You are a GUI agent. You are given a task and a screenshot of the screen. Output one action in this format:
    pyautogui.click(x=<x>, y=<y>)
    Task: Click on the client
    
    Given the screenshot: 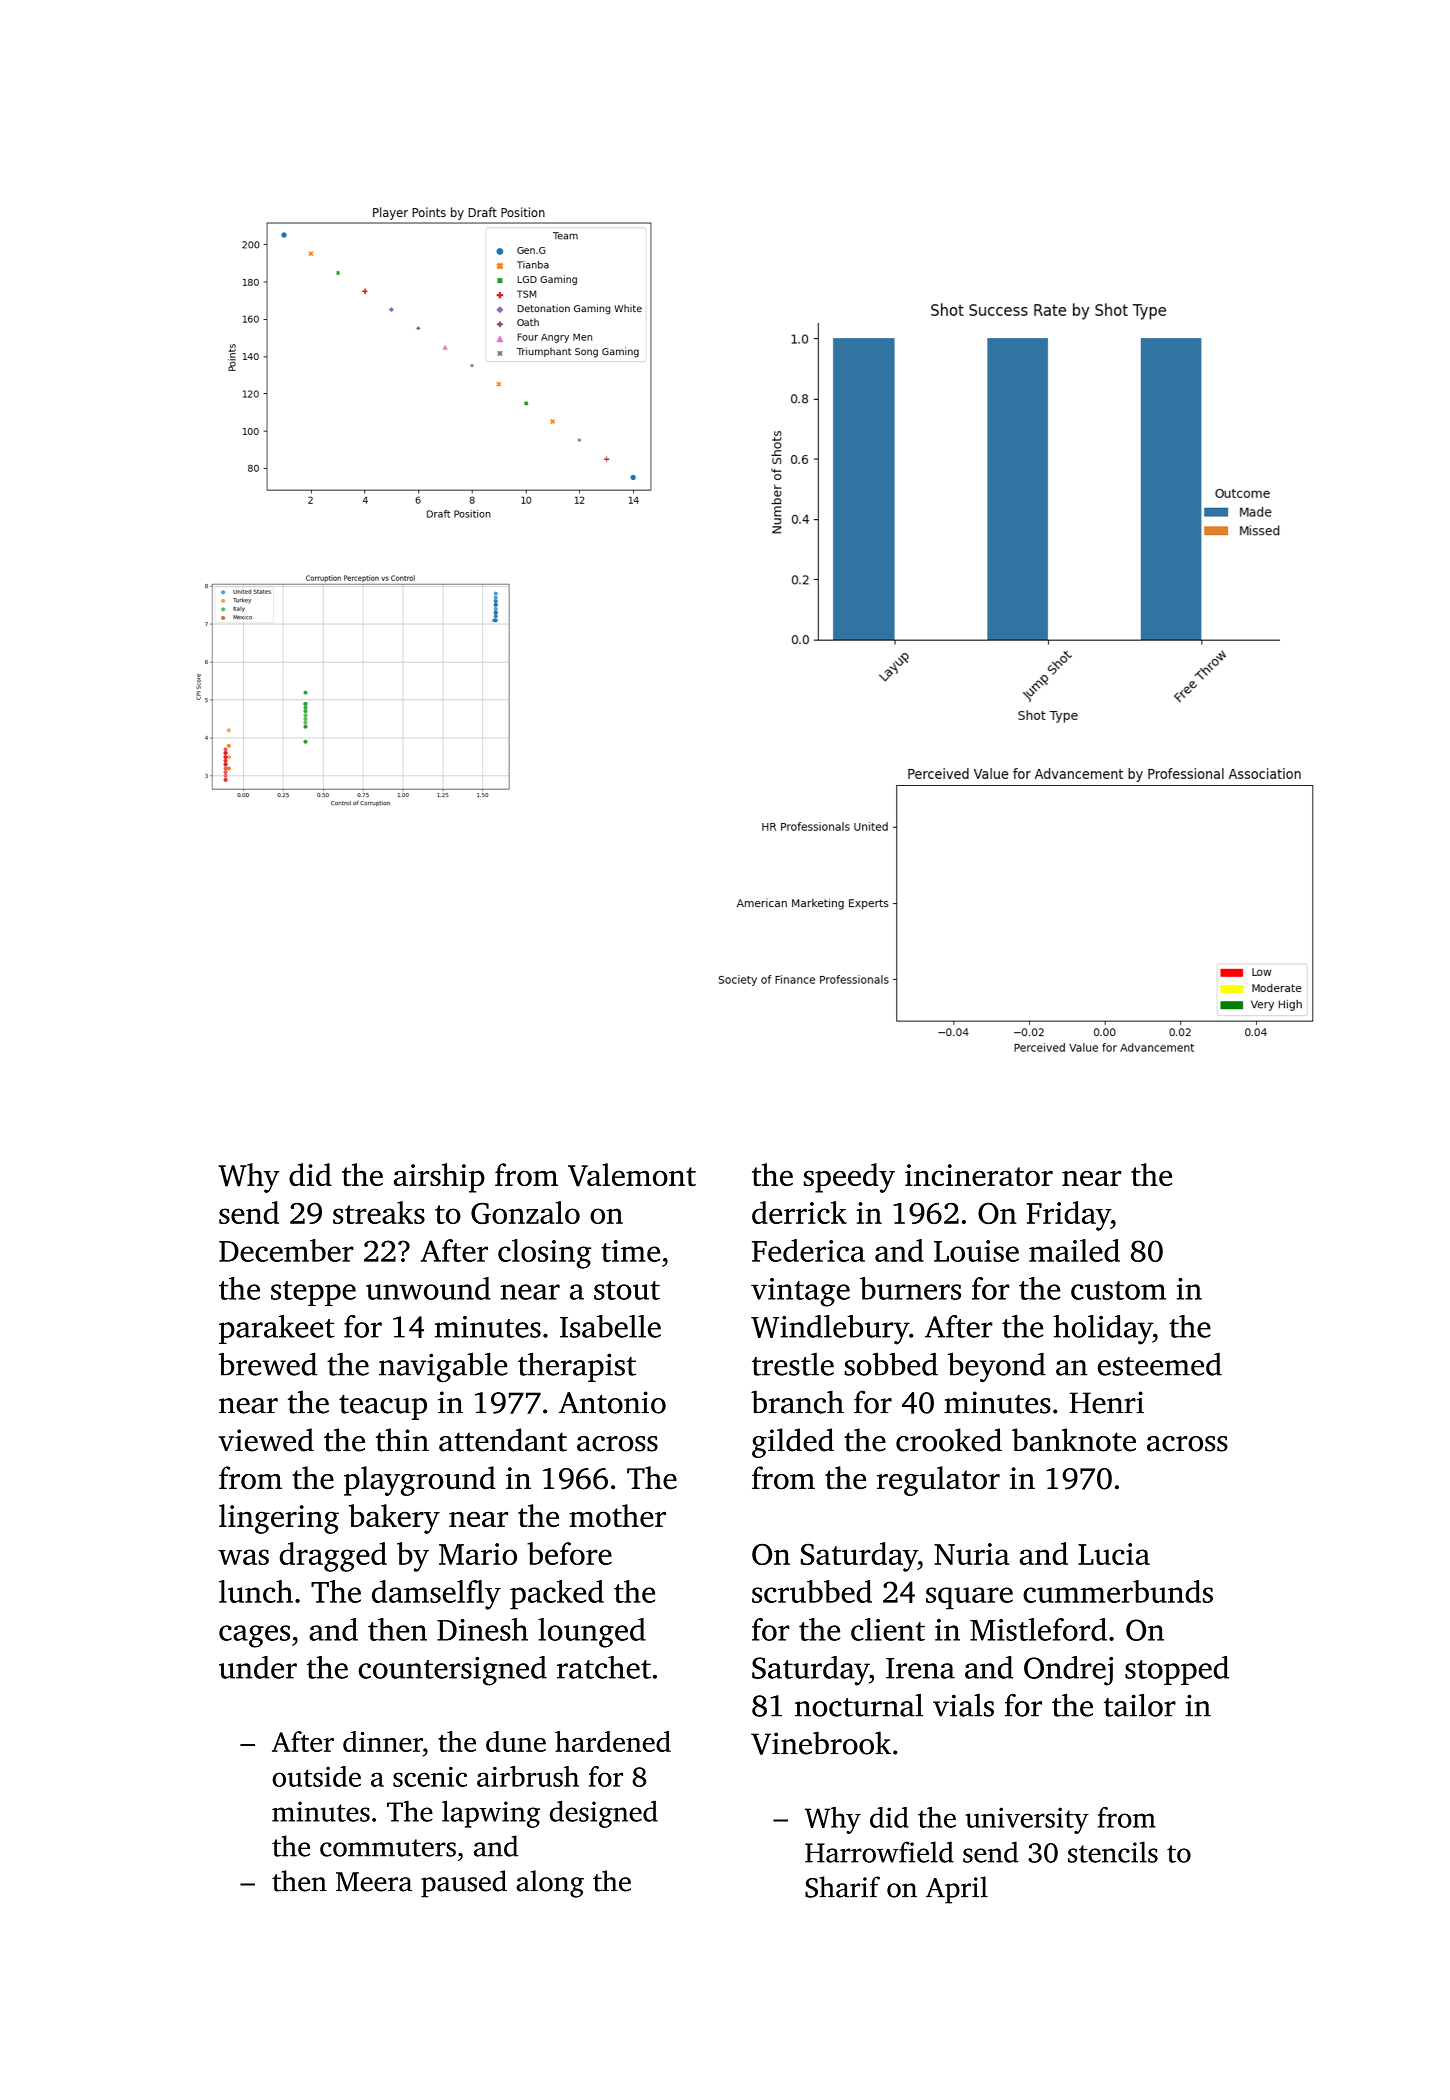 What is the action you would take?
    pyautogui.click(x=888, y=1629)
